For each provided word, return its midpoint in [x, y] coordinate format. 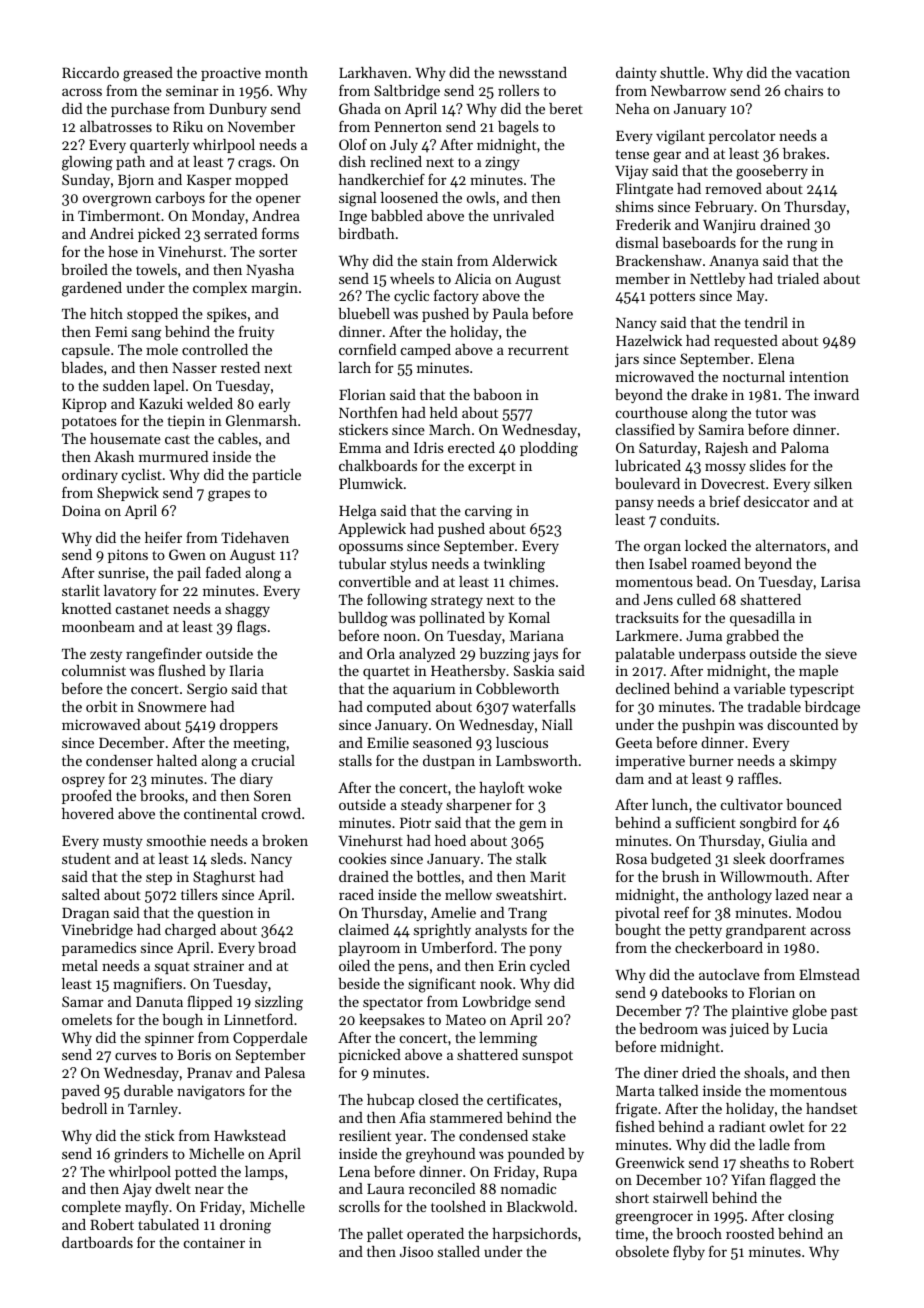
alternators [790, 545]
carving [488, 513]
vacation [822, 72]
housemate [125, 438]
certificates [522, 1099]
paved [81, 1092]
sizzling [279, 1003]
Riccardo [90, 72]
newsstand [533, 72]
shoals [764, 1072]
